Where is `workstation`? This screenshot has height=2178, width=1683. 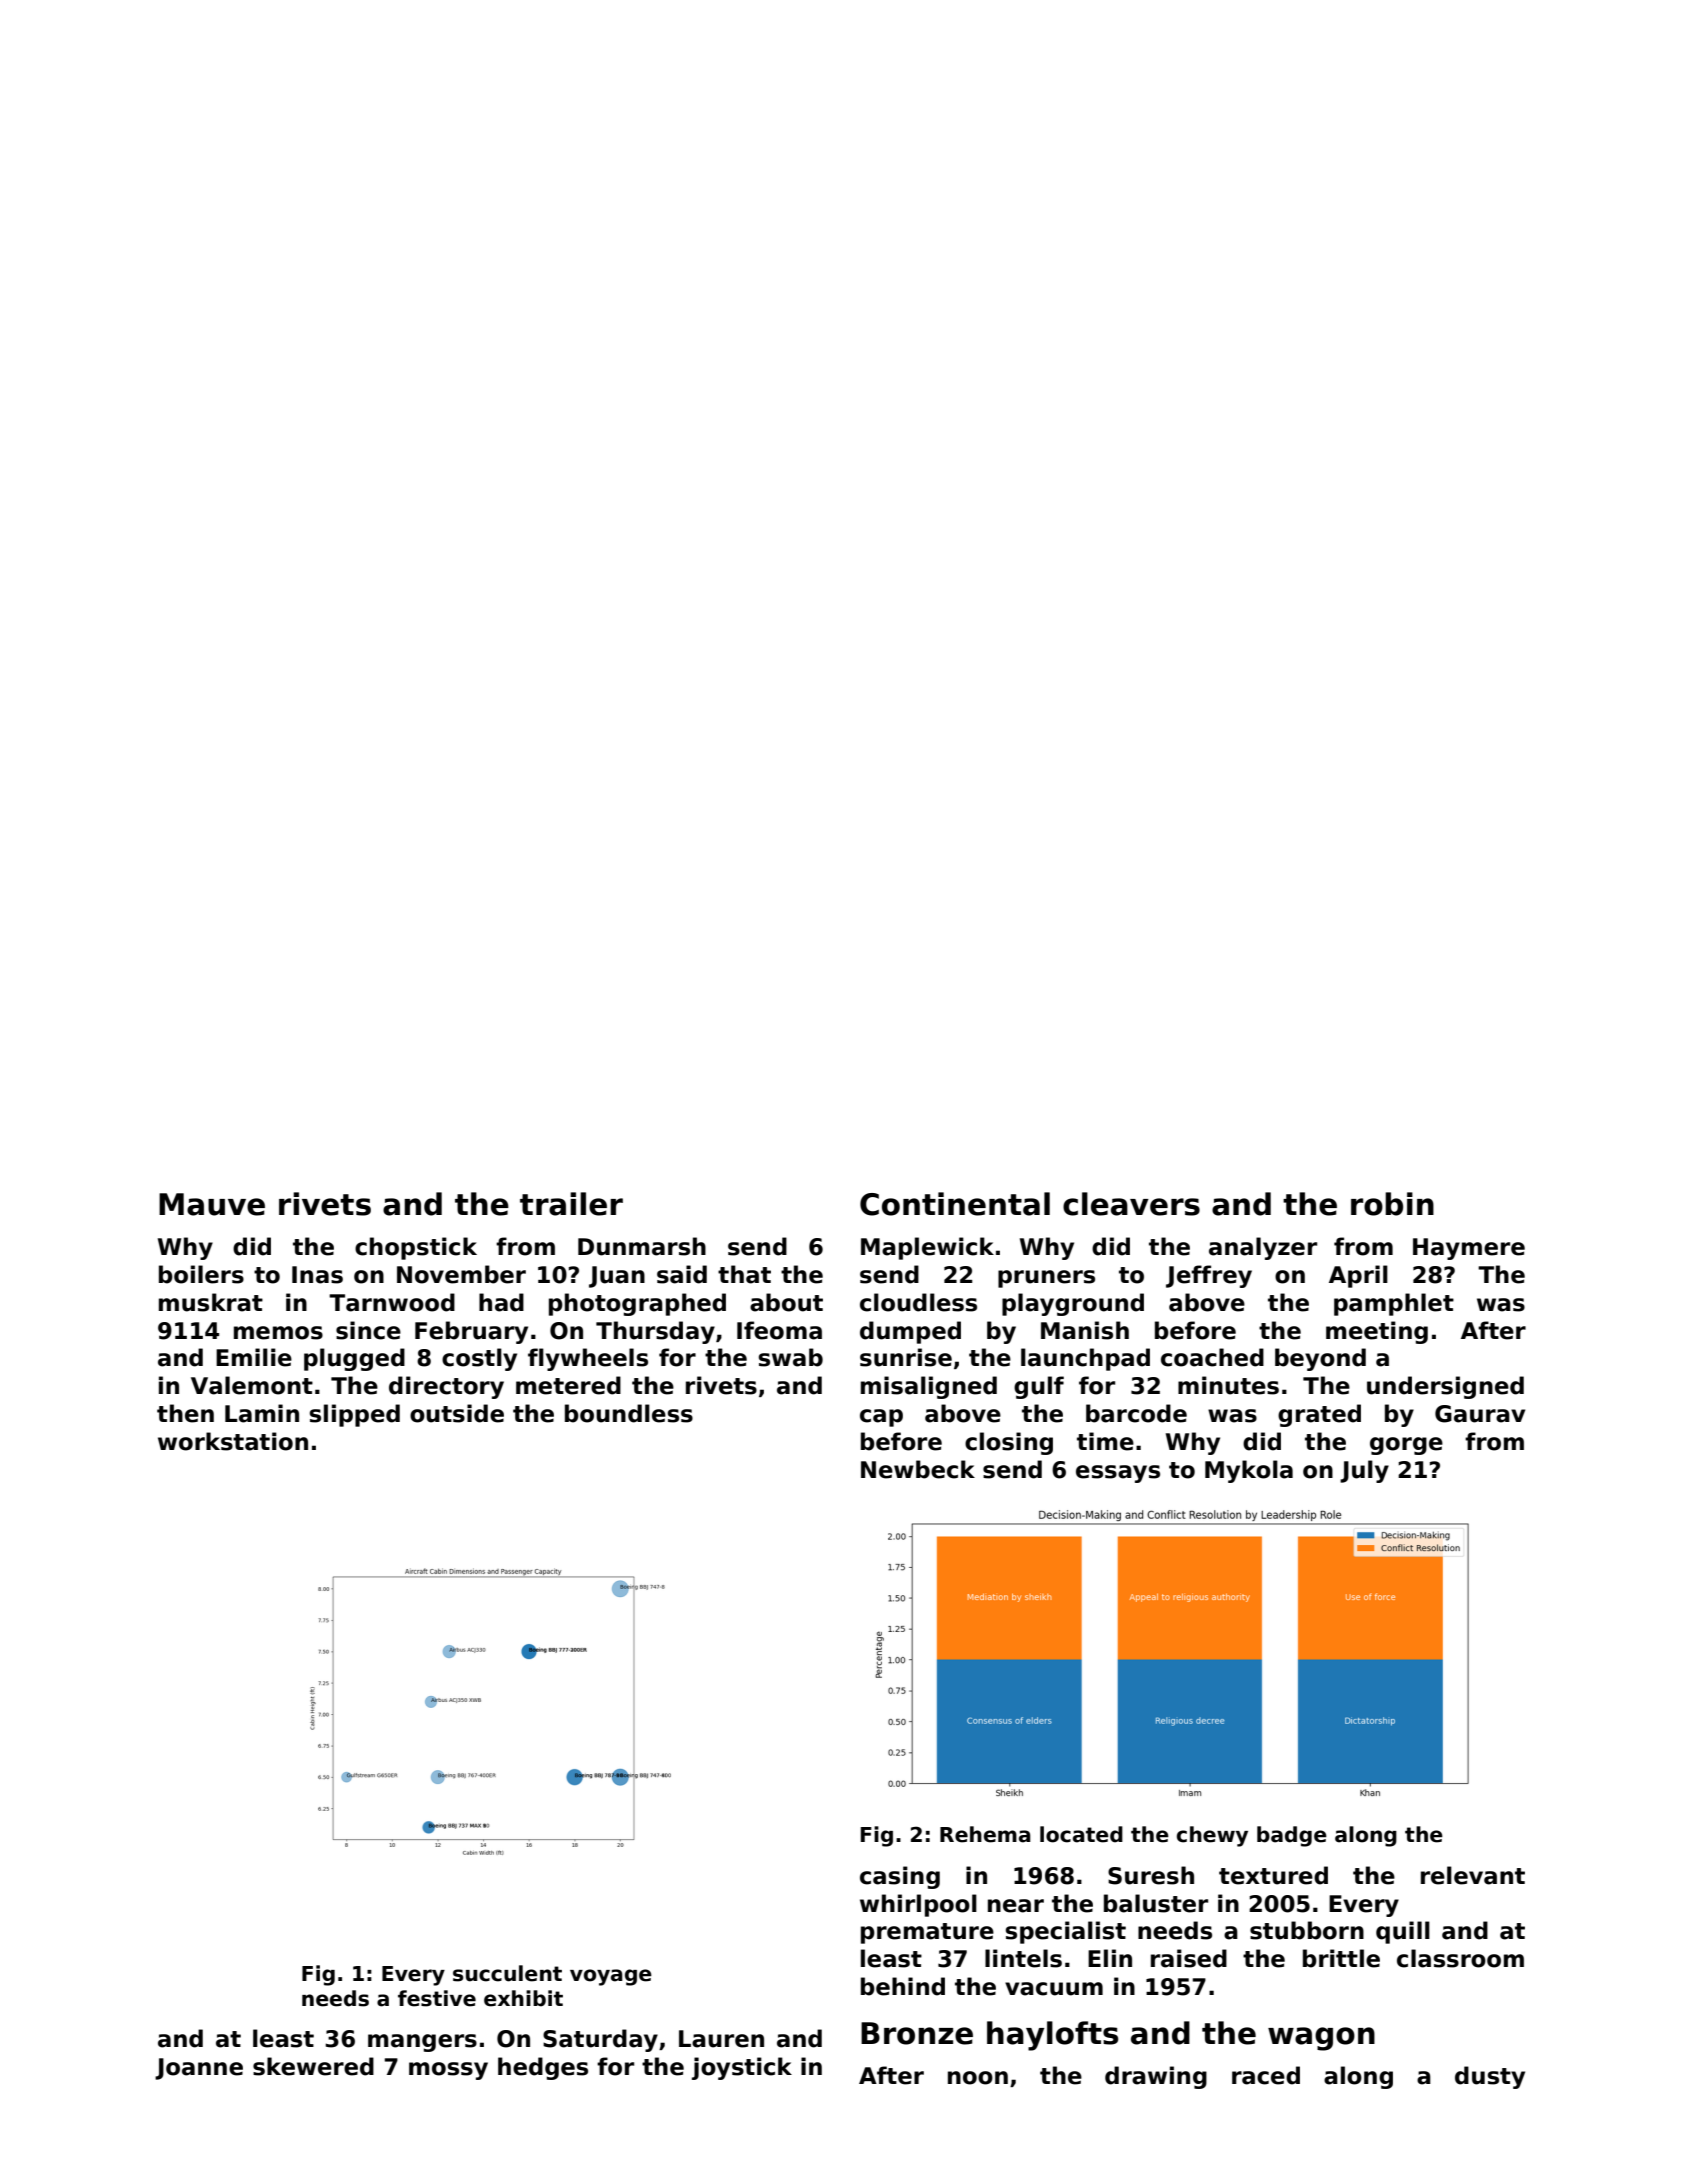 workstation is located at coordinates (233, 1441).
